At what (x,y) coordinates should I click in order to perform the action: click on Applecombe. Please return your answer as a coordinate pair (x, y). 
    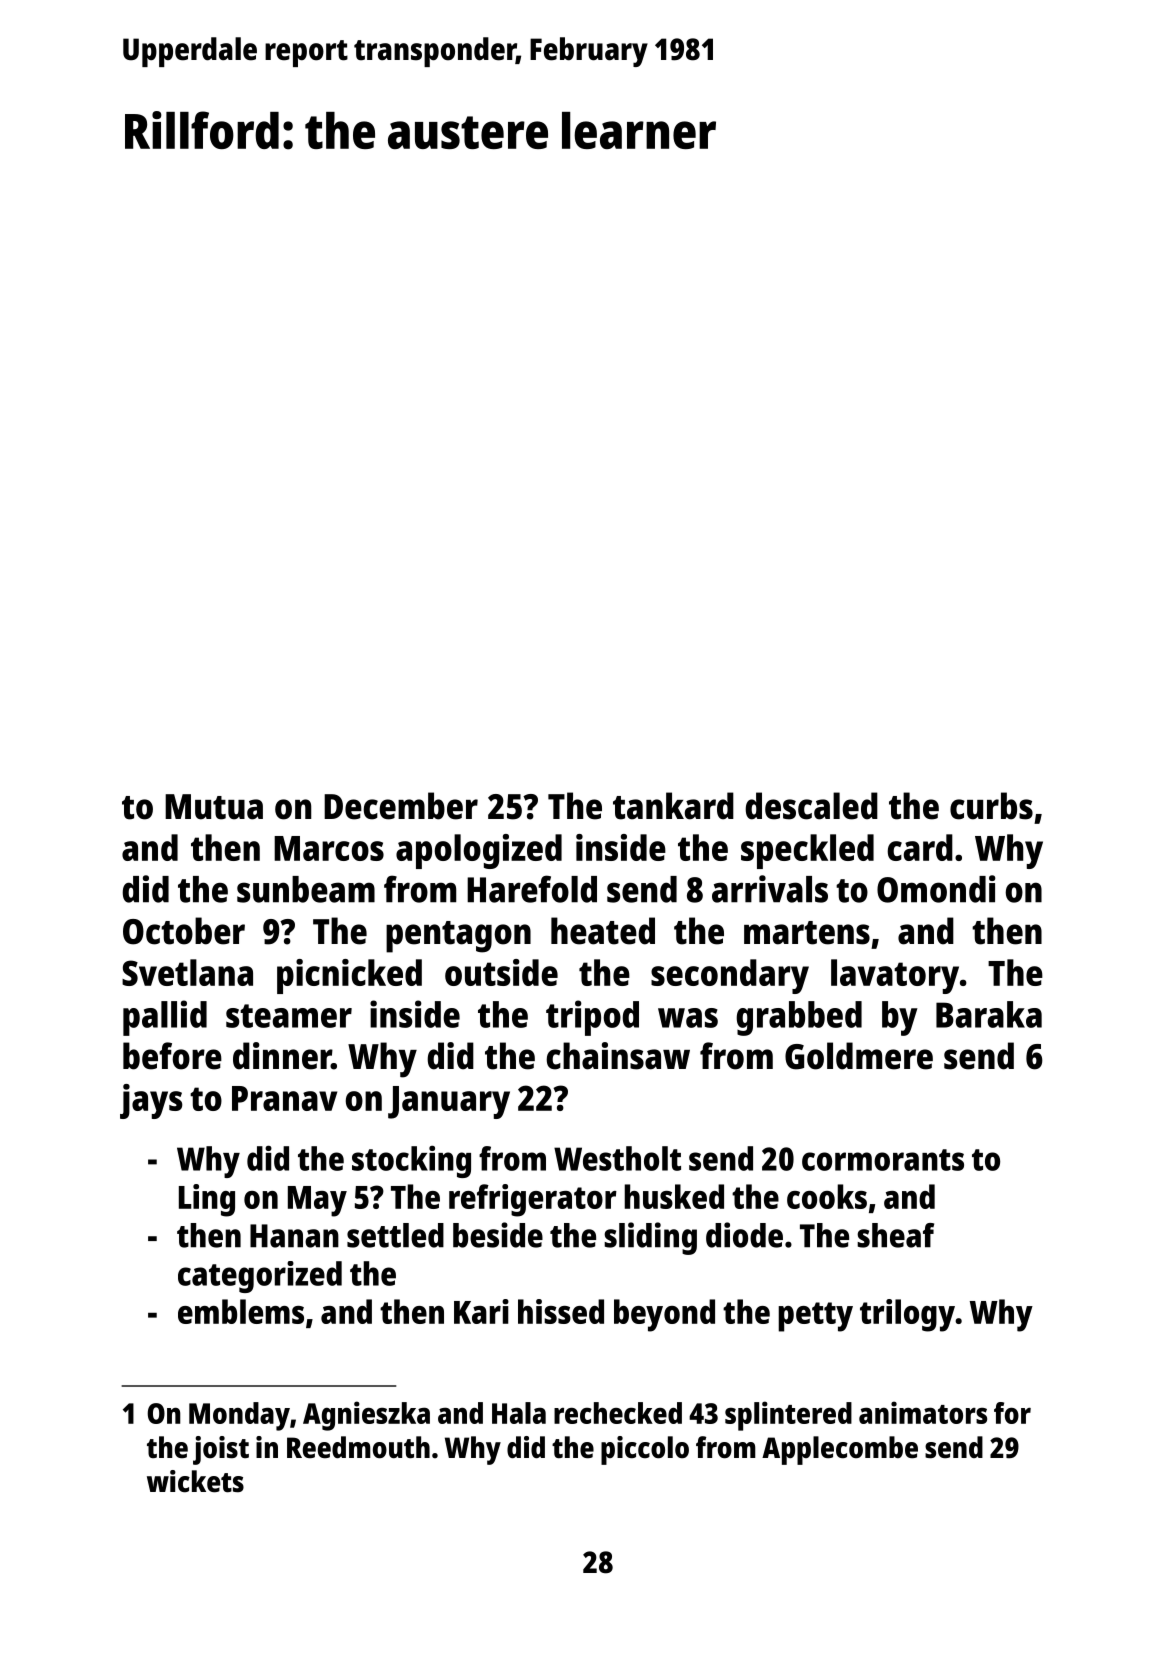
    Looking at the image, I should click on (840, 1450).
